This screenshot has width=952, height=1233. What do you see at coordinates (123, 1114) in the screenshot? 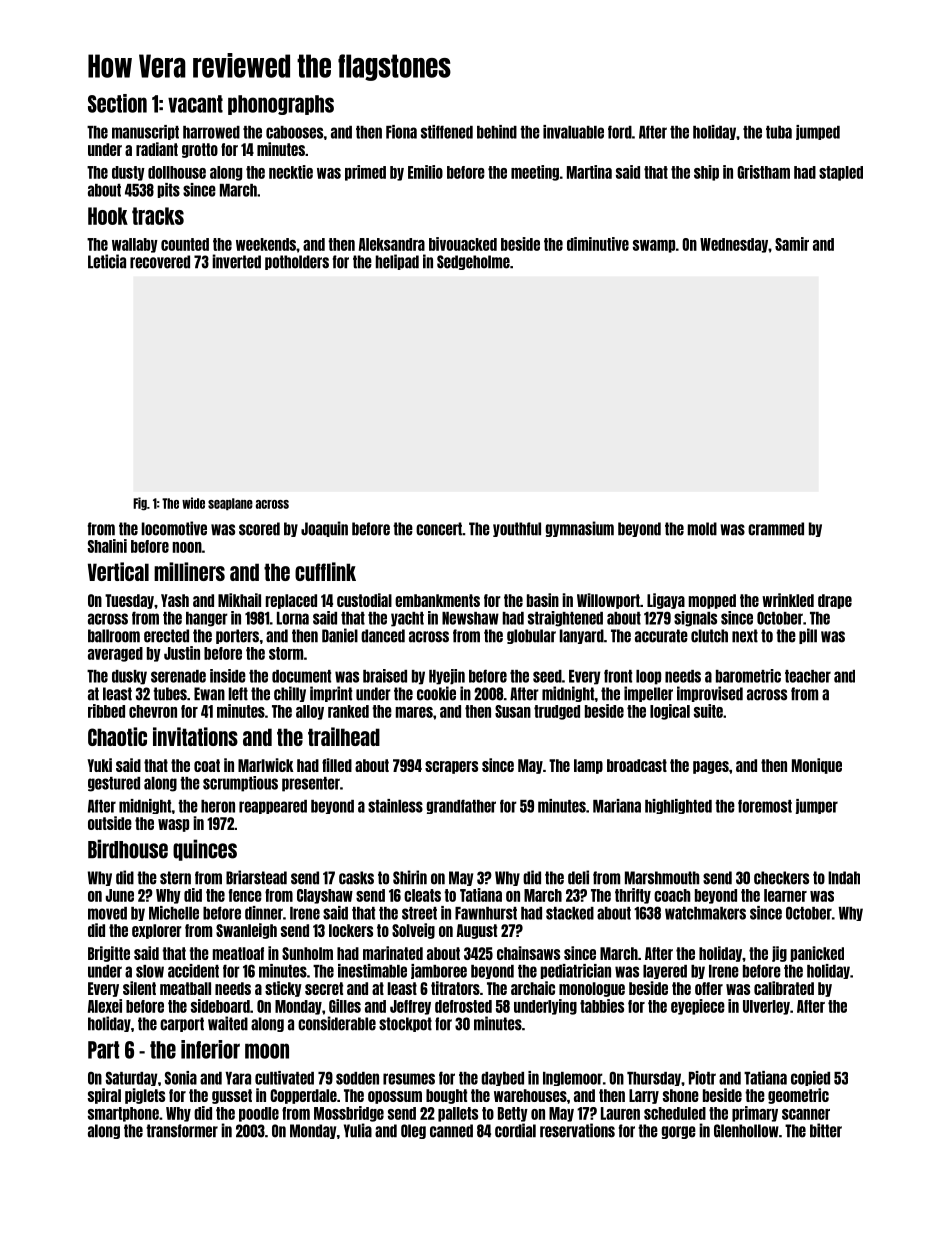
I see `smartphone` at bounding box center [123, 1114].
